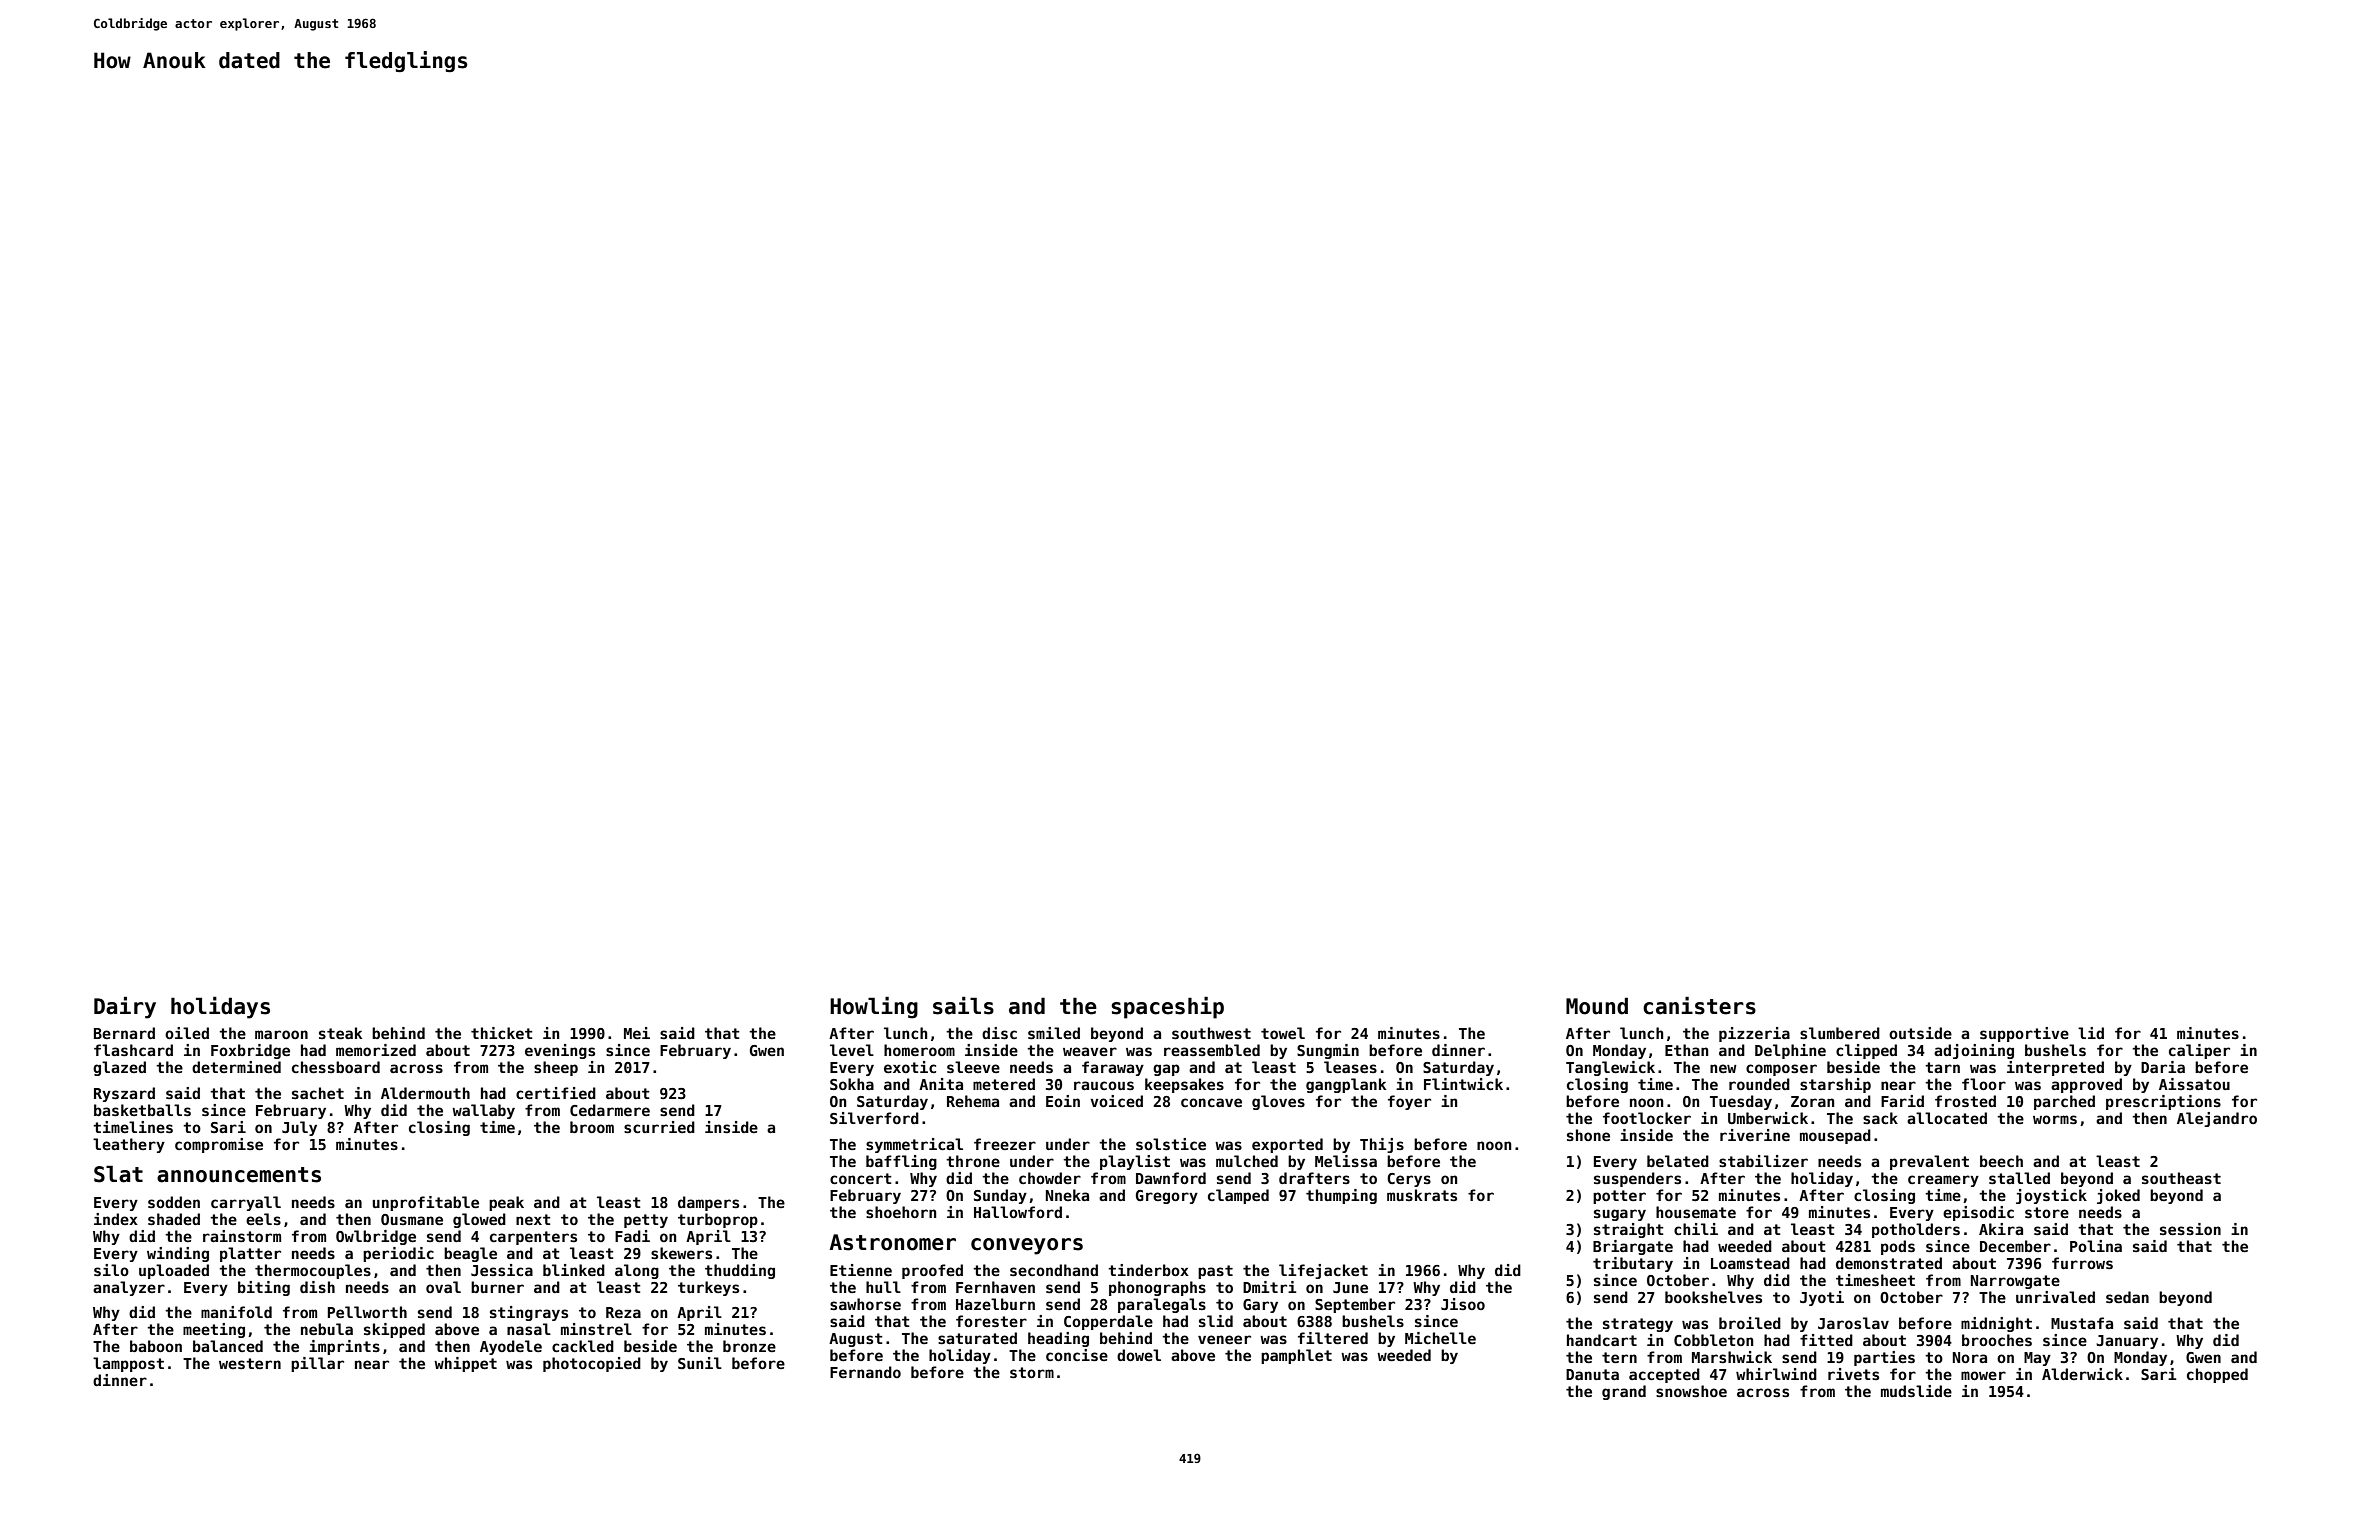  What do you see at coordinates (861, 1178) in the image?
I see `concert` at bounding box center [861, 1178].
